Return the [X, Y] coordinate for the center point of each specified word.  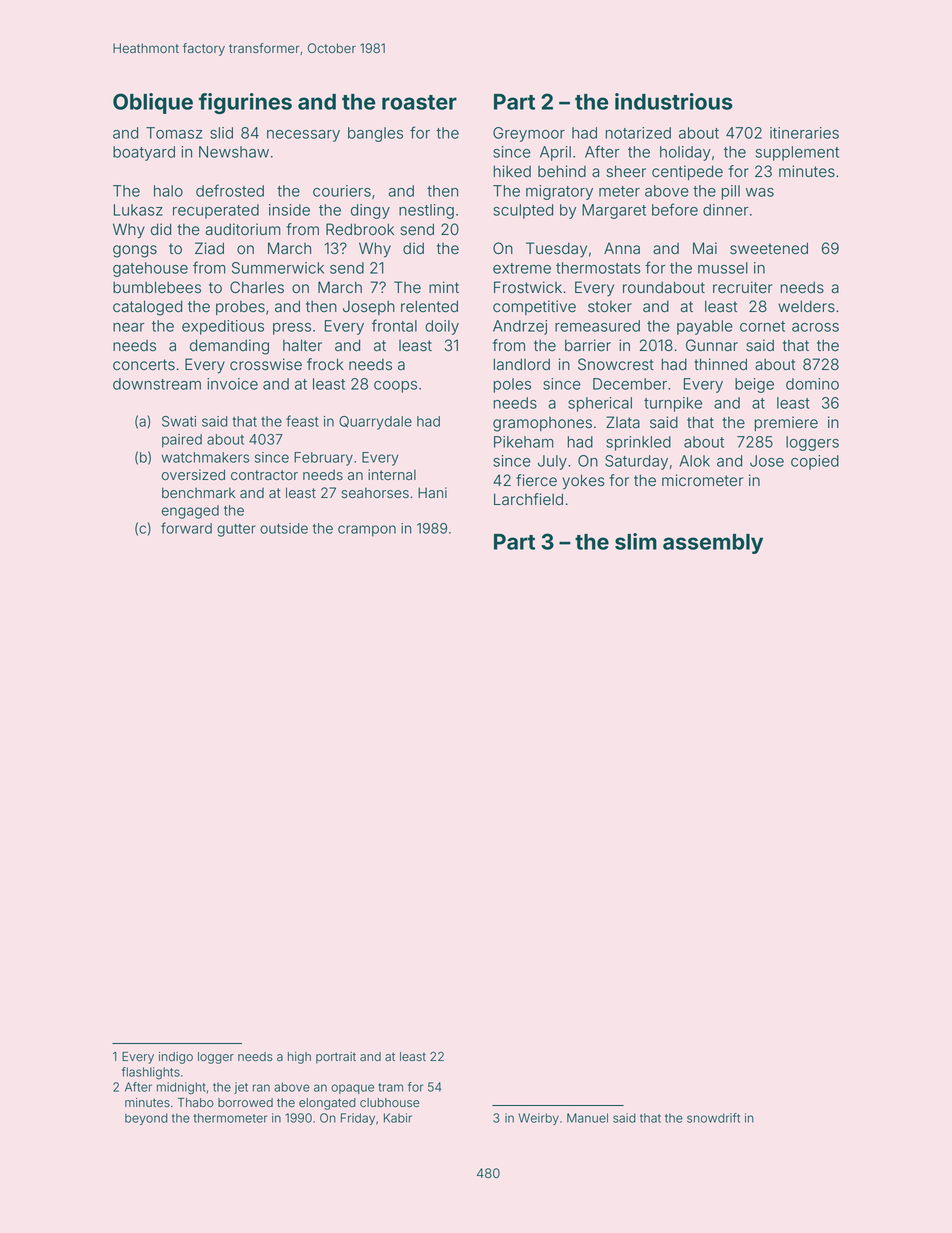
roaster [419, 102]
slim [636, 541]
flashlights [151, 1073]
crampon [367, 531]
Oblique [153, 103]
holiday [685, 153]
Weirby [538, 1119]
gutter [236, 530]
